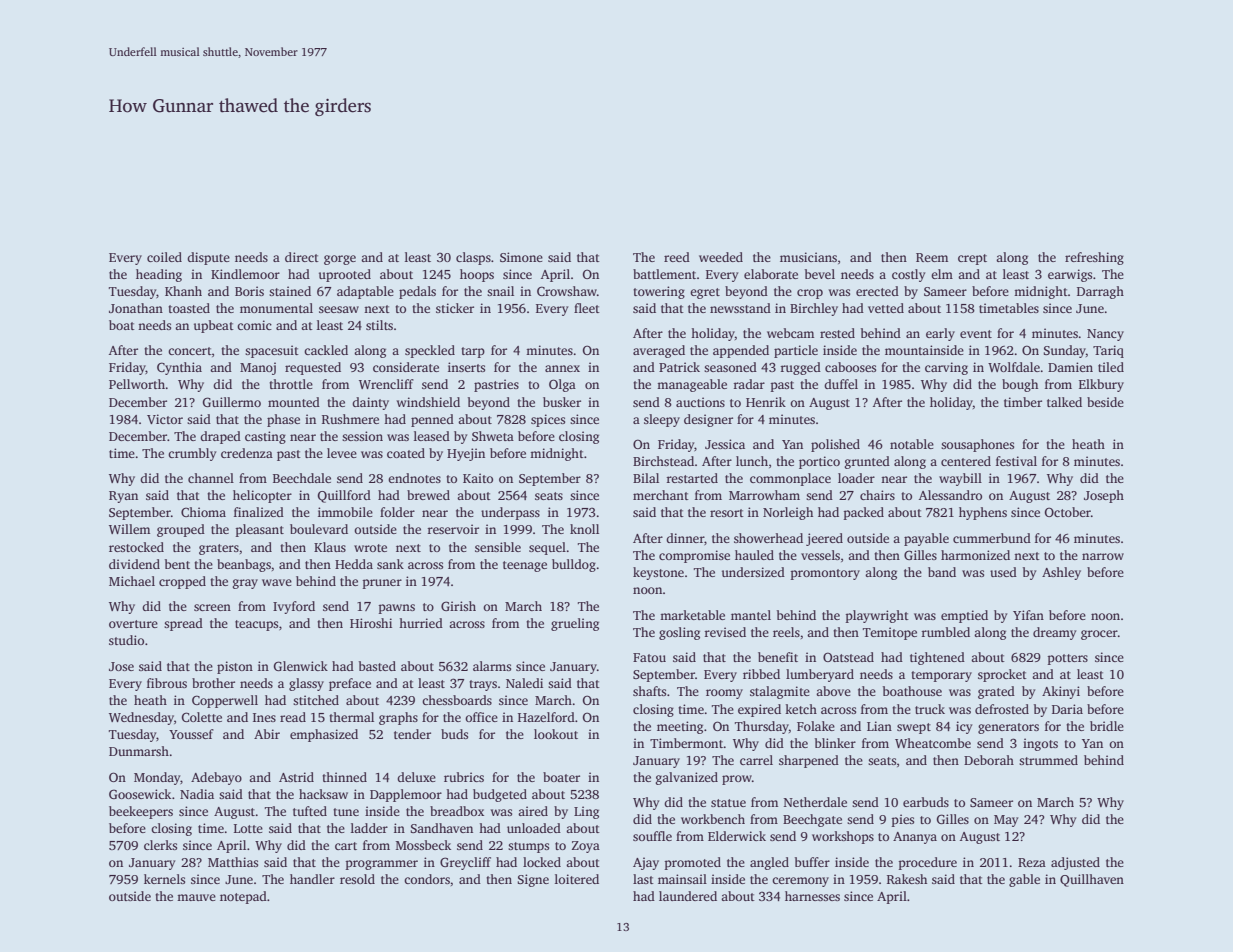  Describe the element at coordinates (310, 811) in the screenshot. I see `tufted` at that location.
